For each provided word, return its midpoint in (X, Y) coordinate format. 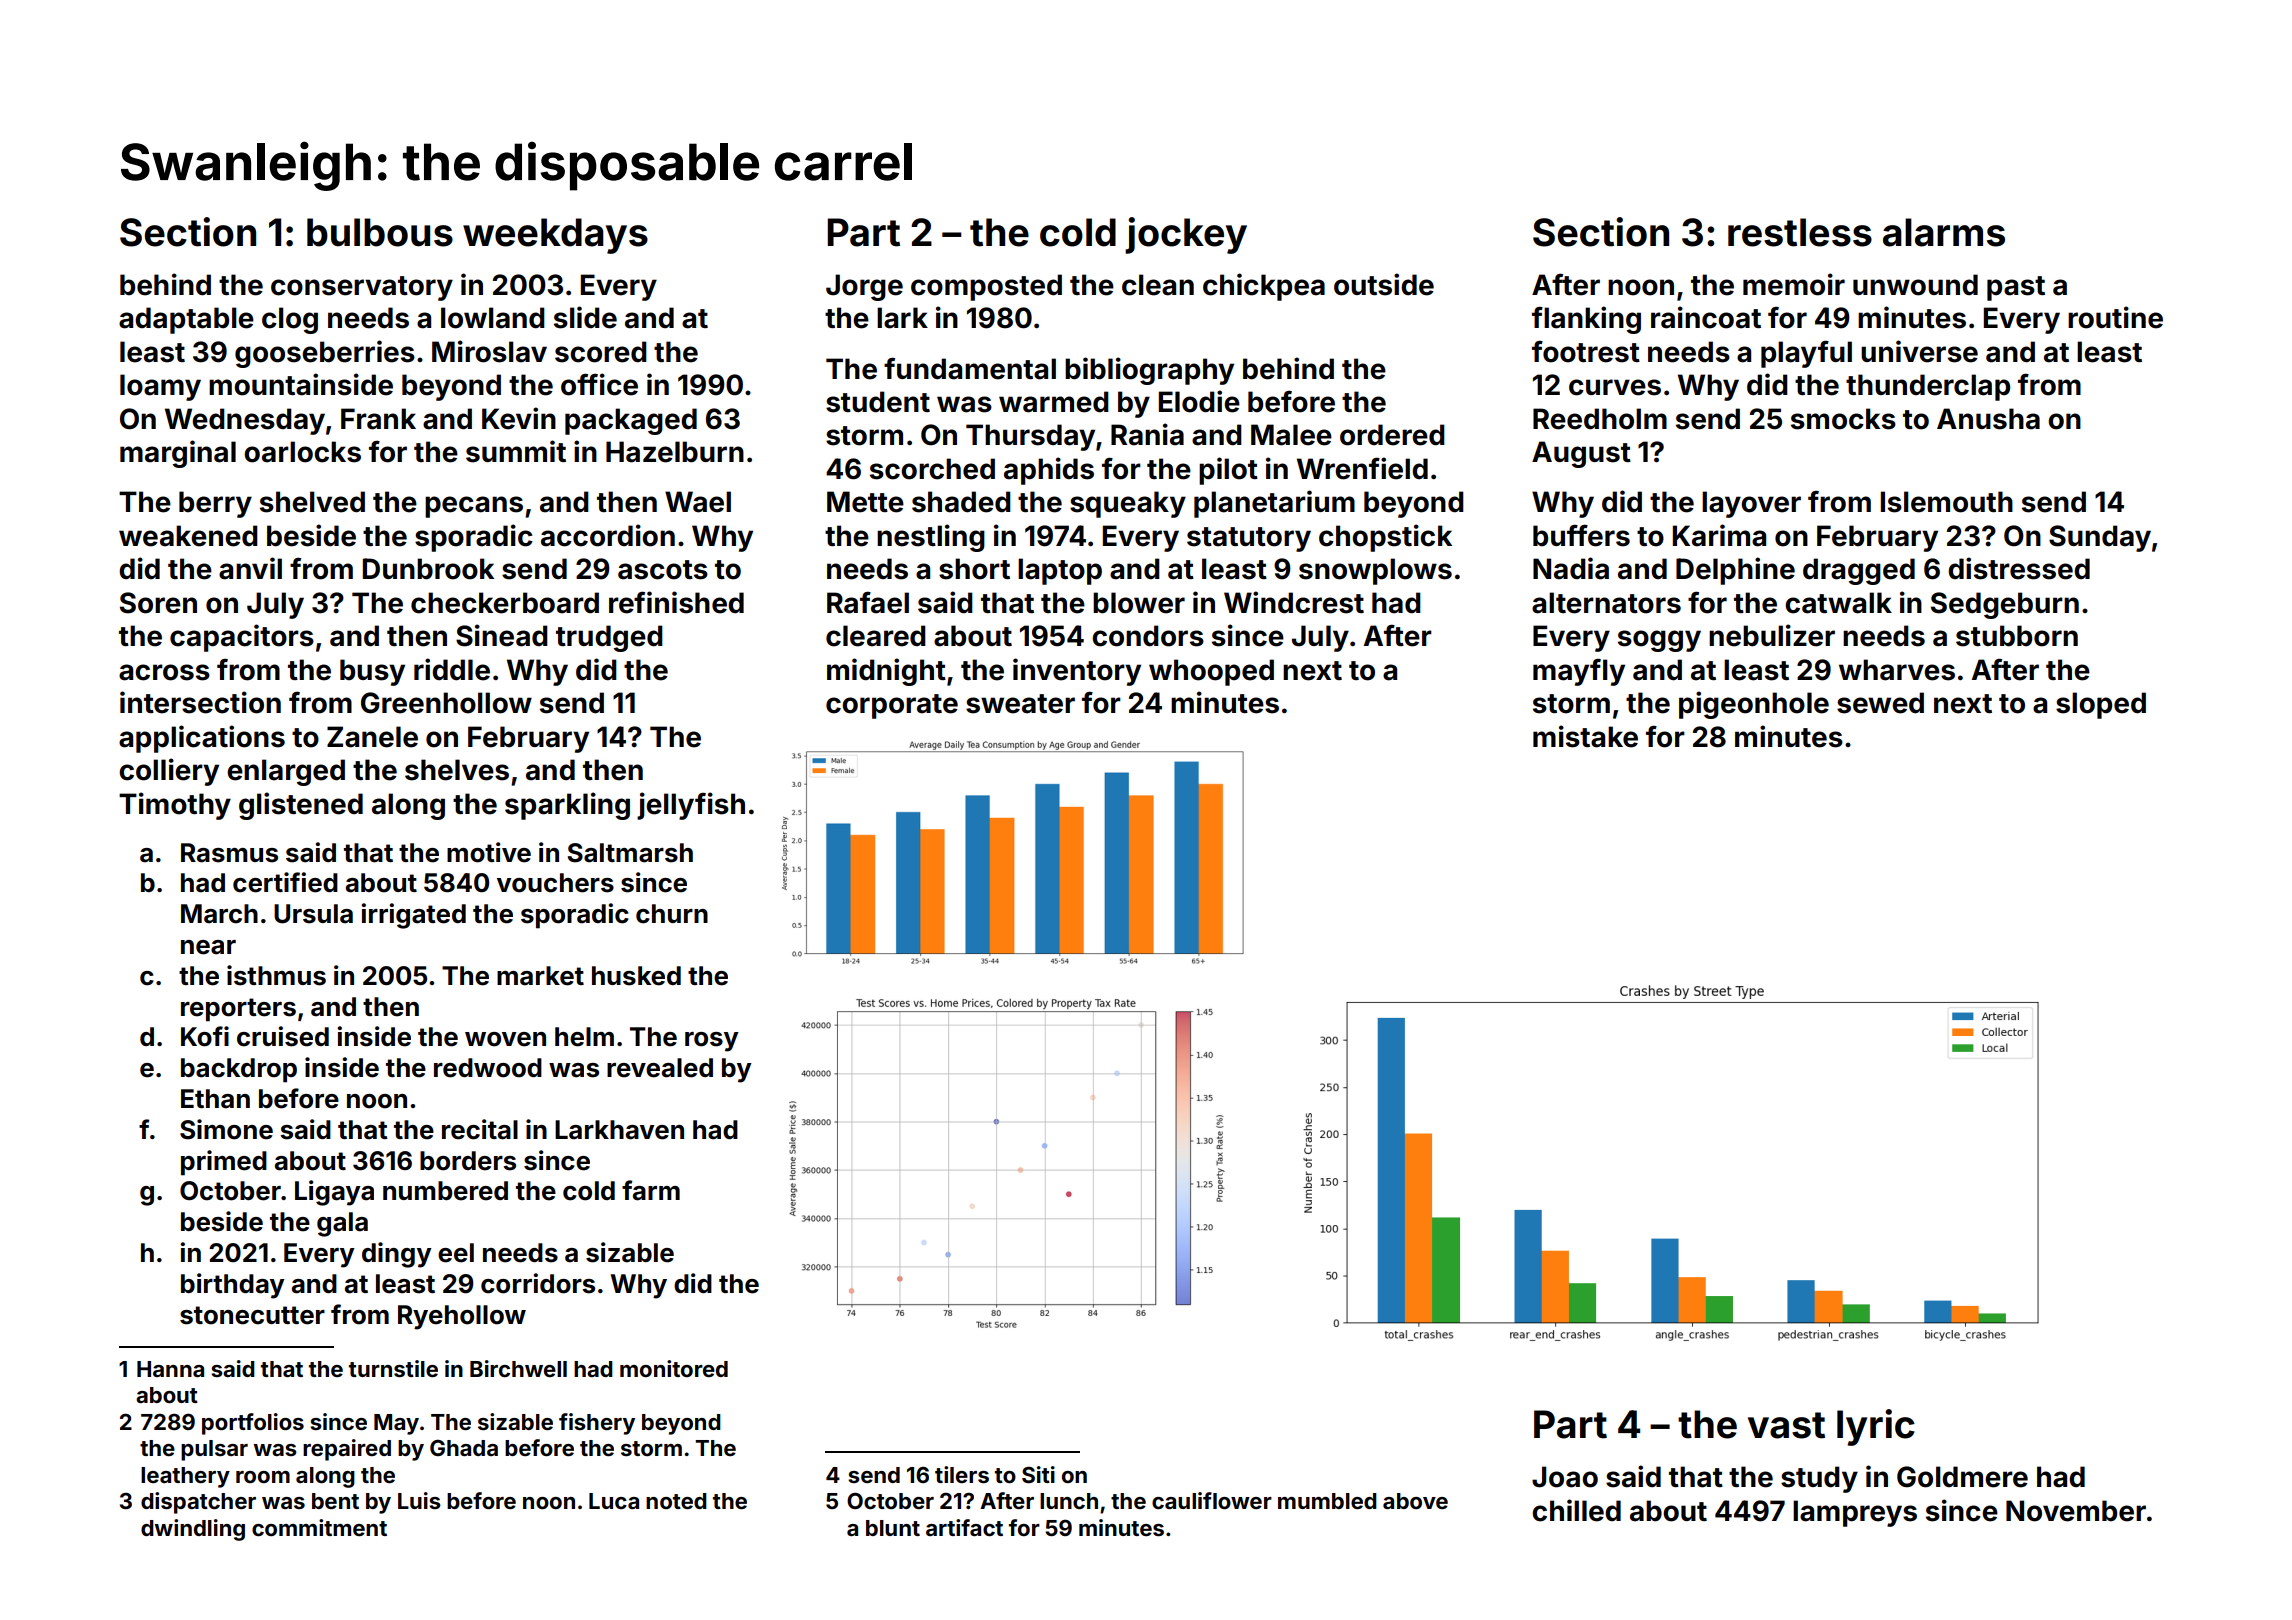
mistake (1585, 736)
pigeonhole (1754, 705)
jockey (1186, 235)
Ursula (313, 914)
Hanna (170, 1369)
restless (1800, 232)
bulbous (380, 232)
